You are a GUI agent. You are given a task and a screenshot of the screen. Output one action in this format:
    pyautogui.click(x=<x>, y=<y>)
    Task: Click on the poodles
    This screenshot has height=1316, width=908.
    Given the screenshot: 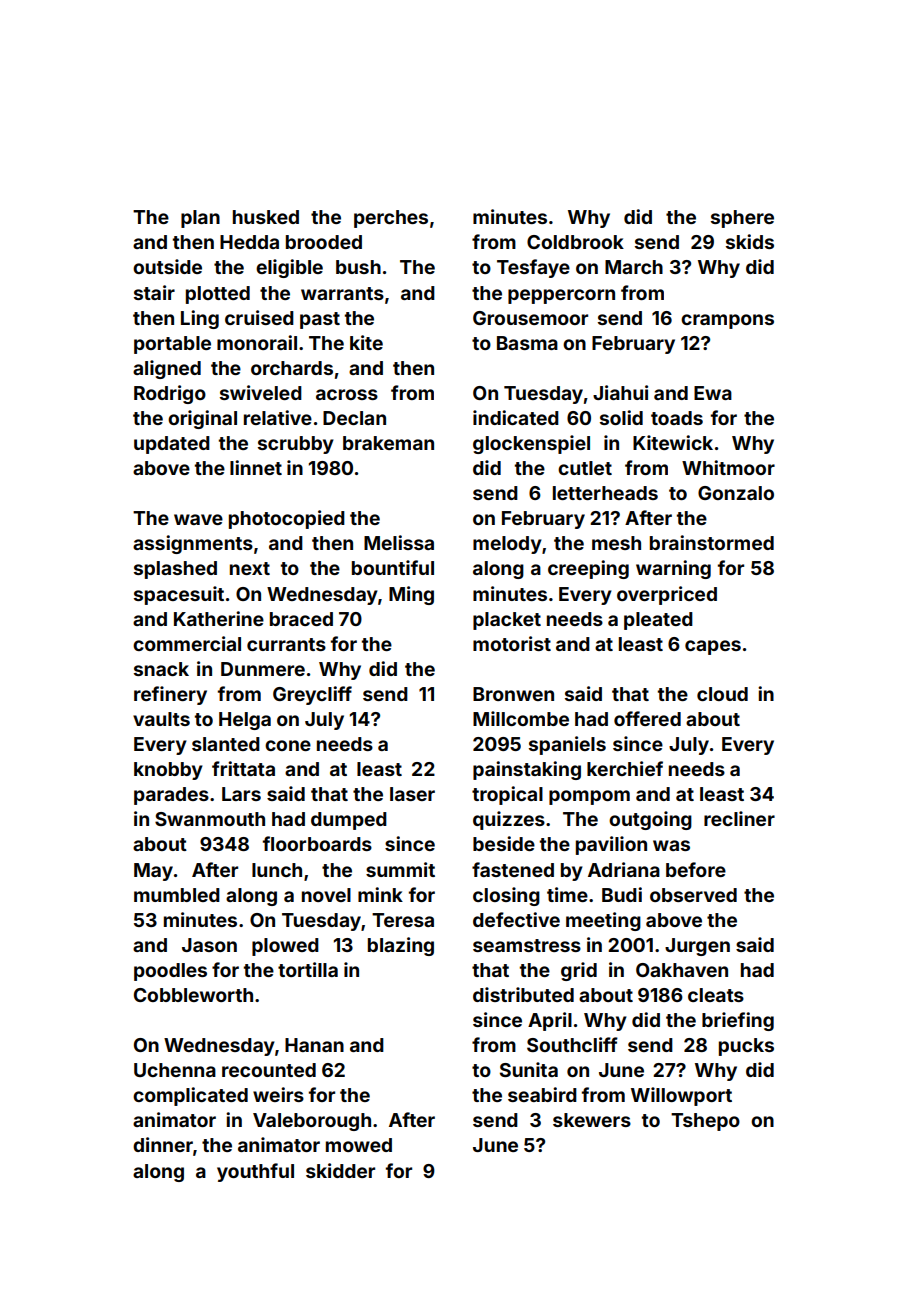 What is the action you would take?
    pyautogui.click(x=170, y=972)
